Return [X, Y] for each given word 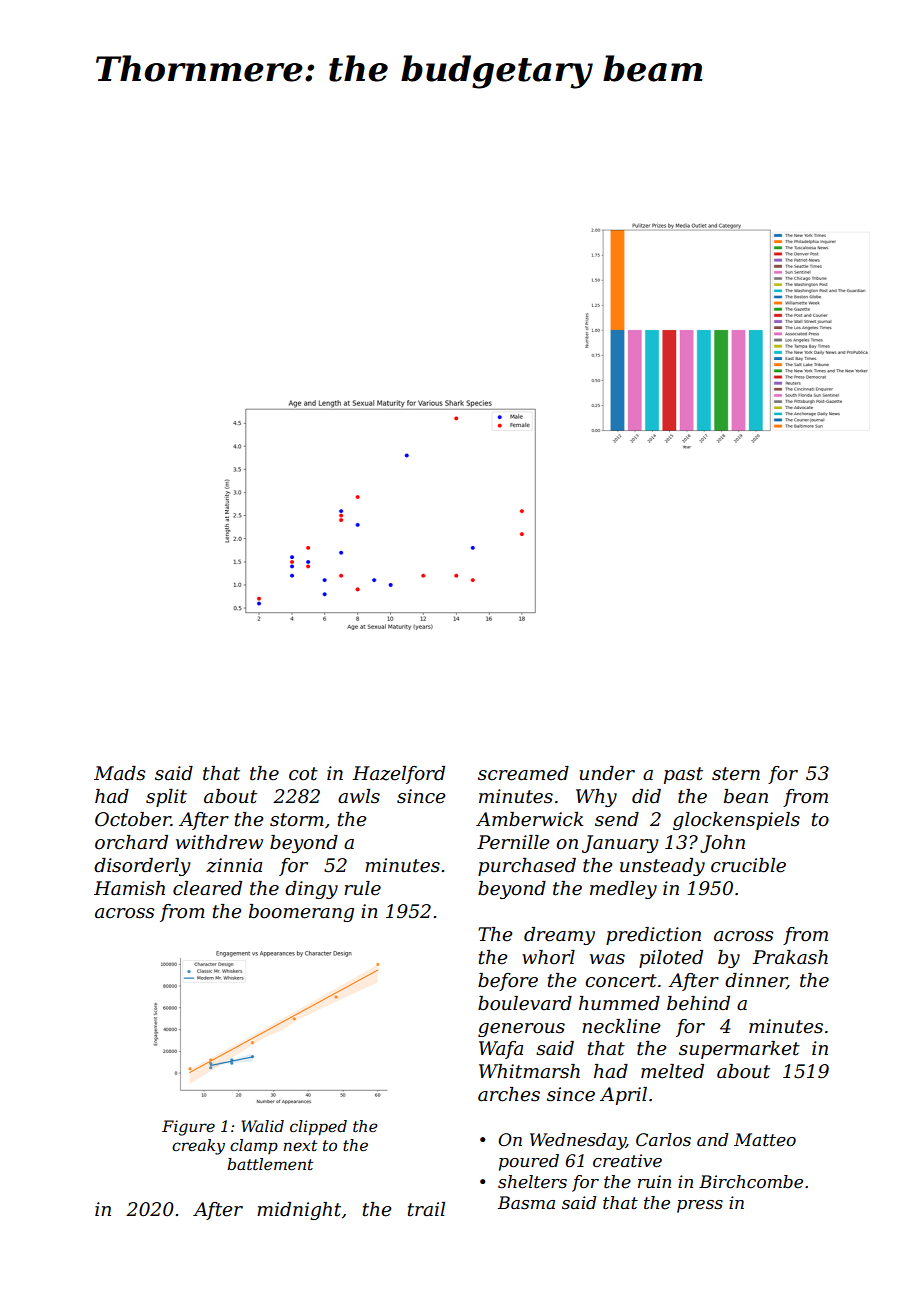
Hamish [129, 888]
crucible [748, 865]
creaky [198, 1147]
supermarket [739, 1050]
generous [521, 1030]
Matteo [765, 1140]
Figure [188, 1128]
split [166, 798]
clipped [318, 1128]
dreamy [559, 936]
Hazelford [398, 775]
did [646, 796]
